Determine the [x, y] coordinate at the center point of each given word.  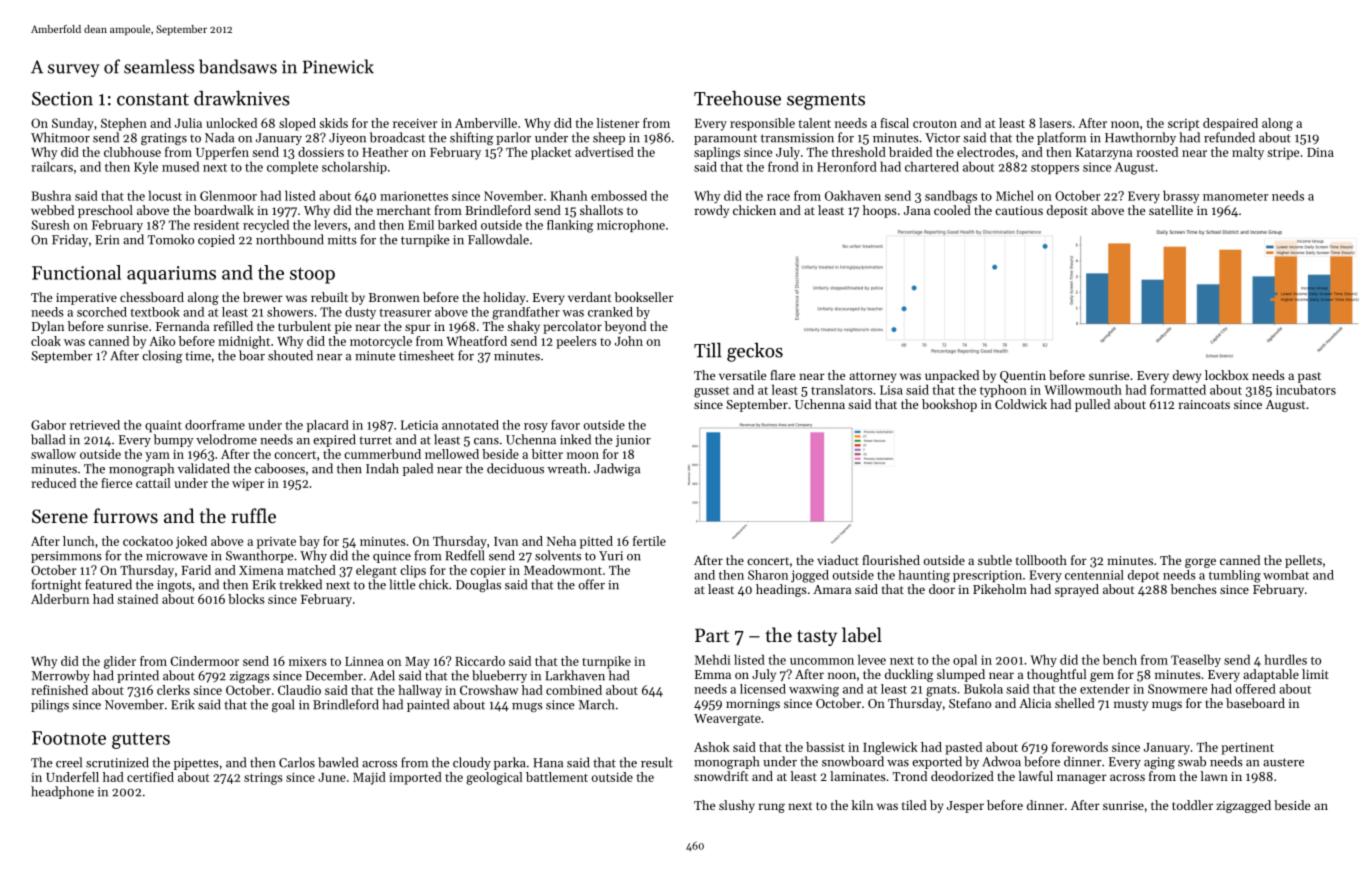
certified [150, 777]
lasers [1055, 123]
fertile [649, 541]
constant [153, 99]
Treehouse [737, 98]
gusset [711, 392]
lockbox [1227, 375]
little [402, 584]
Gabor [48, 425]
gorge [1200, 563]
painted [428, 705]
